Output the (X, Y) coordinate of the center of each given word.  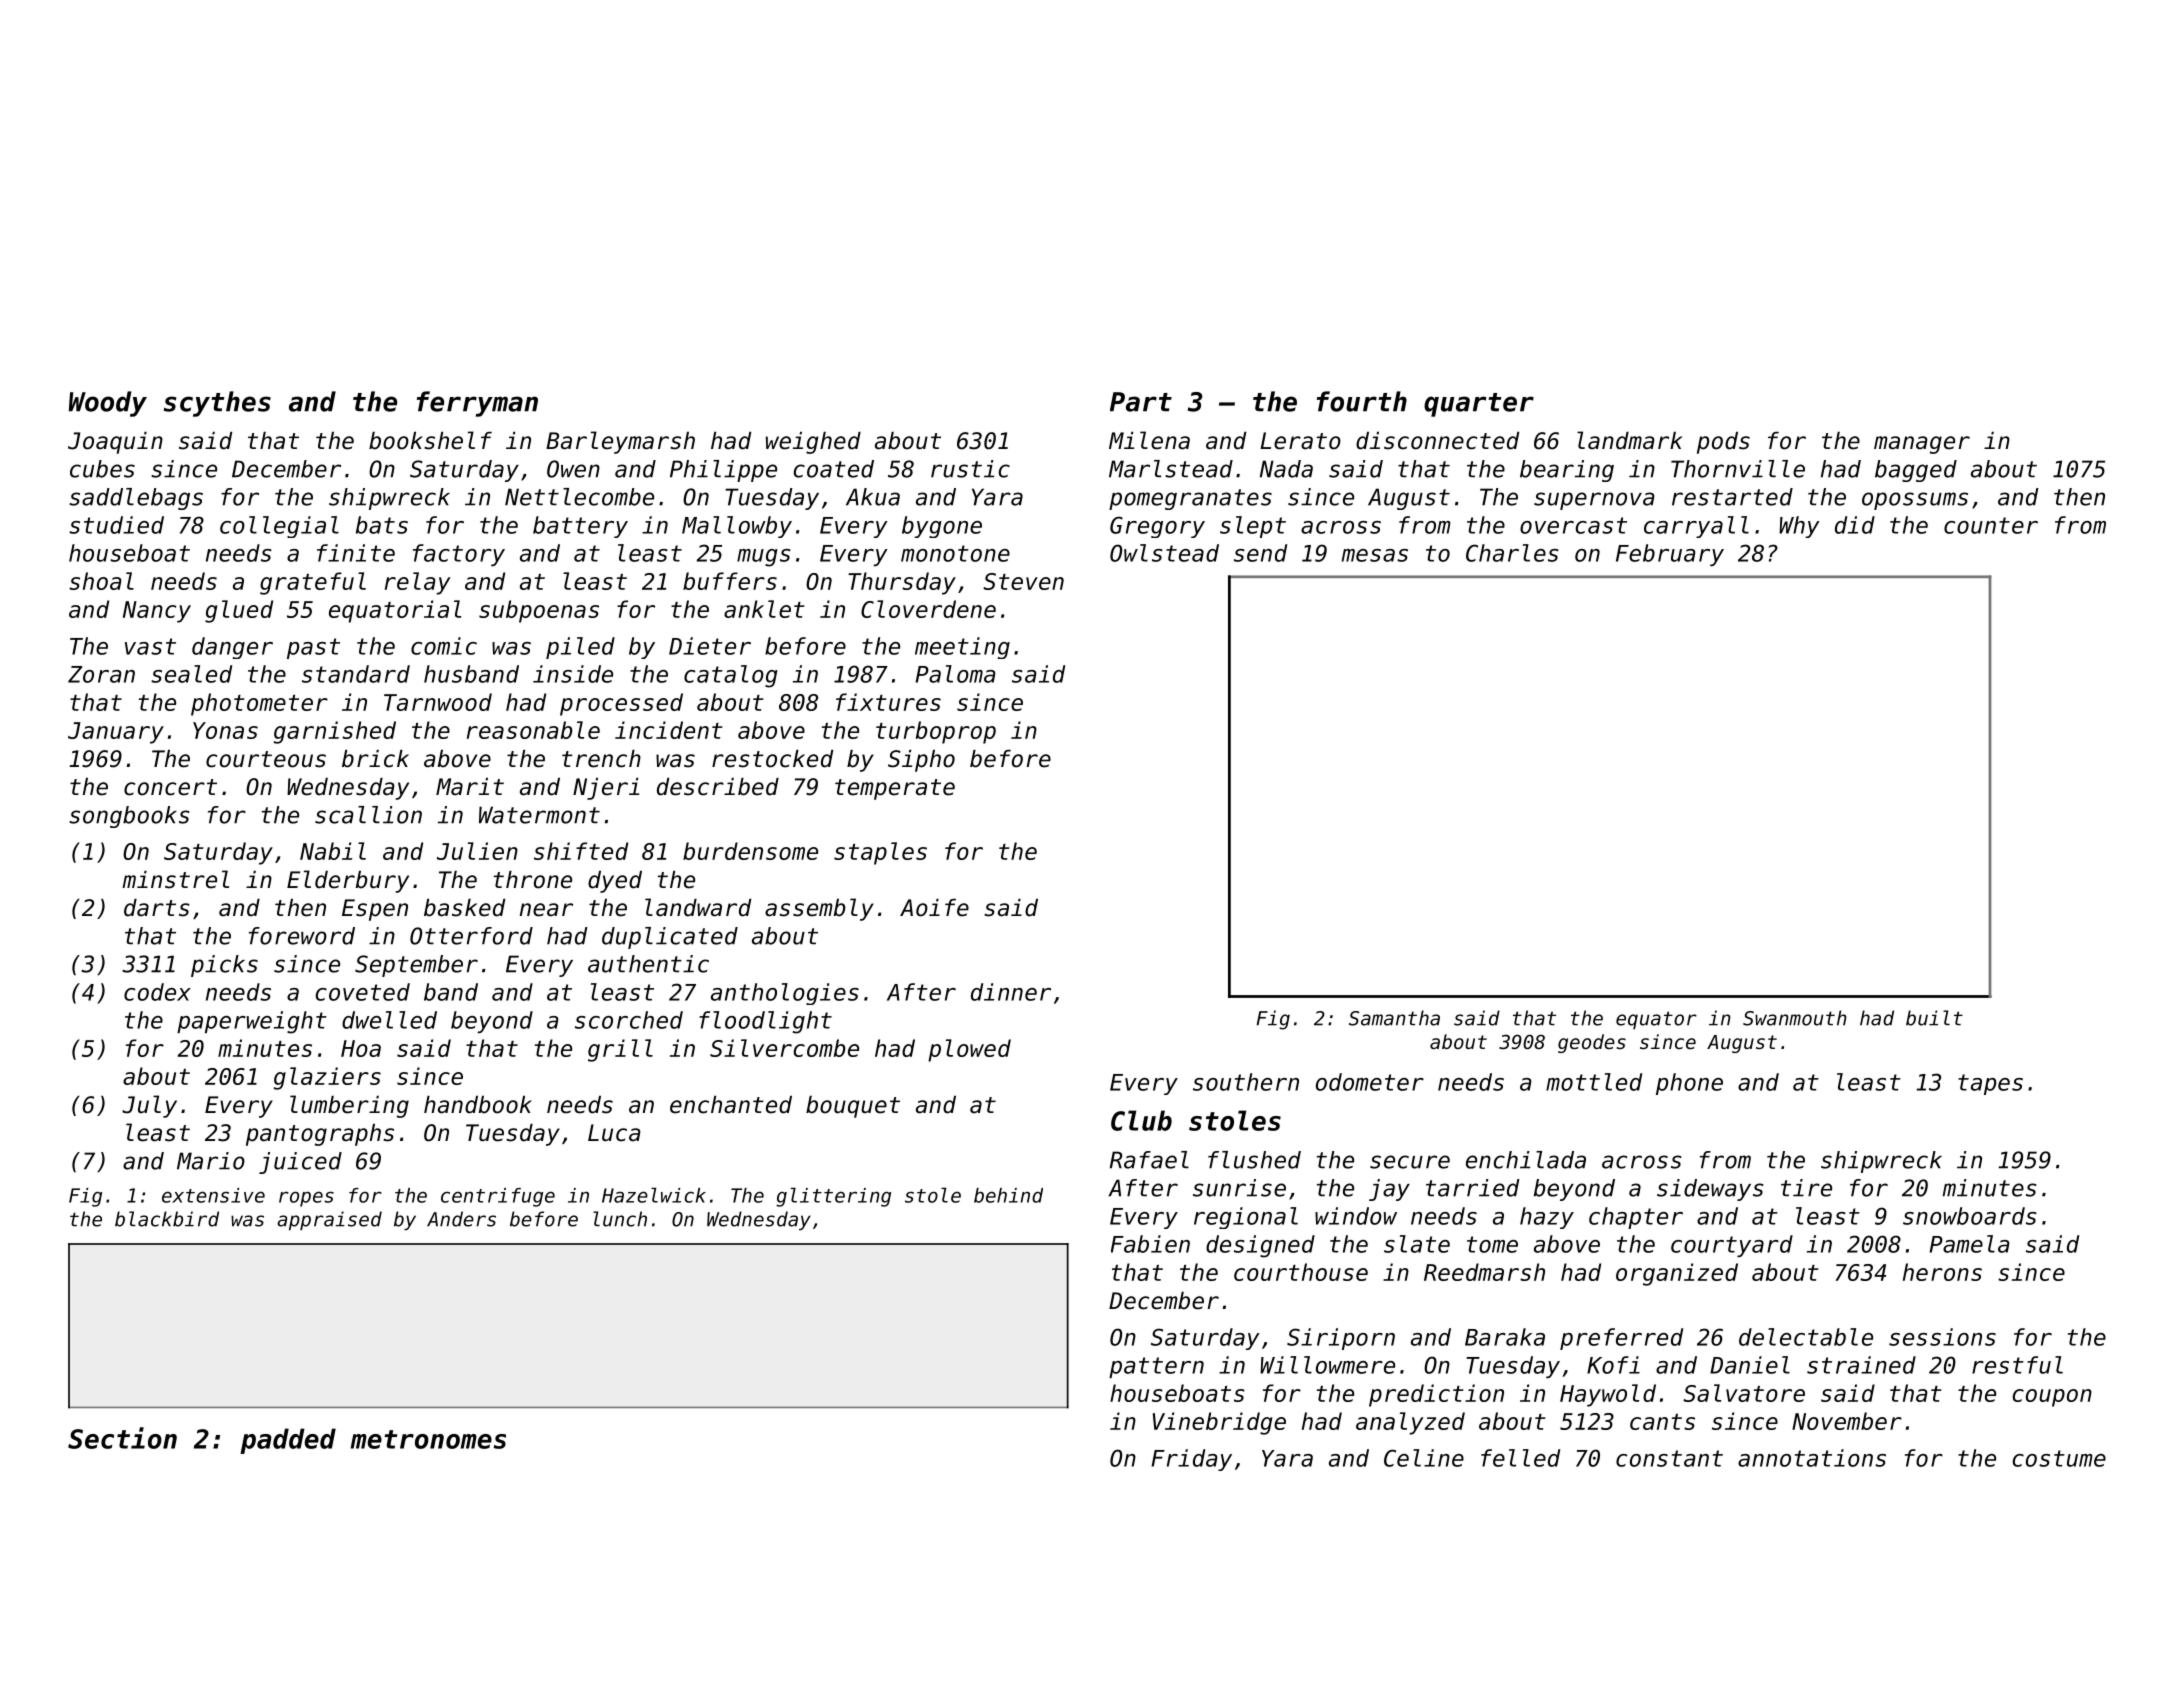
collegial (279, 527)
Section (122, 1438)
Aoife (934, 908)
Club (1141, 1120)
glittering (833, 1197)
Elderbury (348, 881)
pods (1723, 443)
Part (1141, 402)
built (1934, 1018)
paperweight (252, 1022)
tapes (1990, 1084)
